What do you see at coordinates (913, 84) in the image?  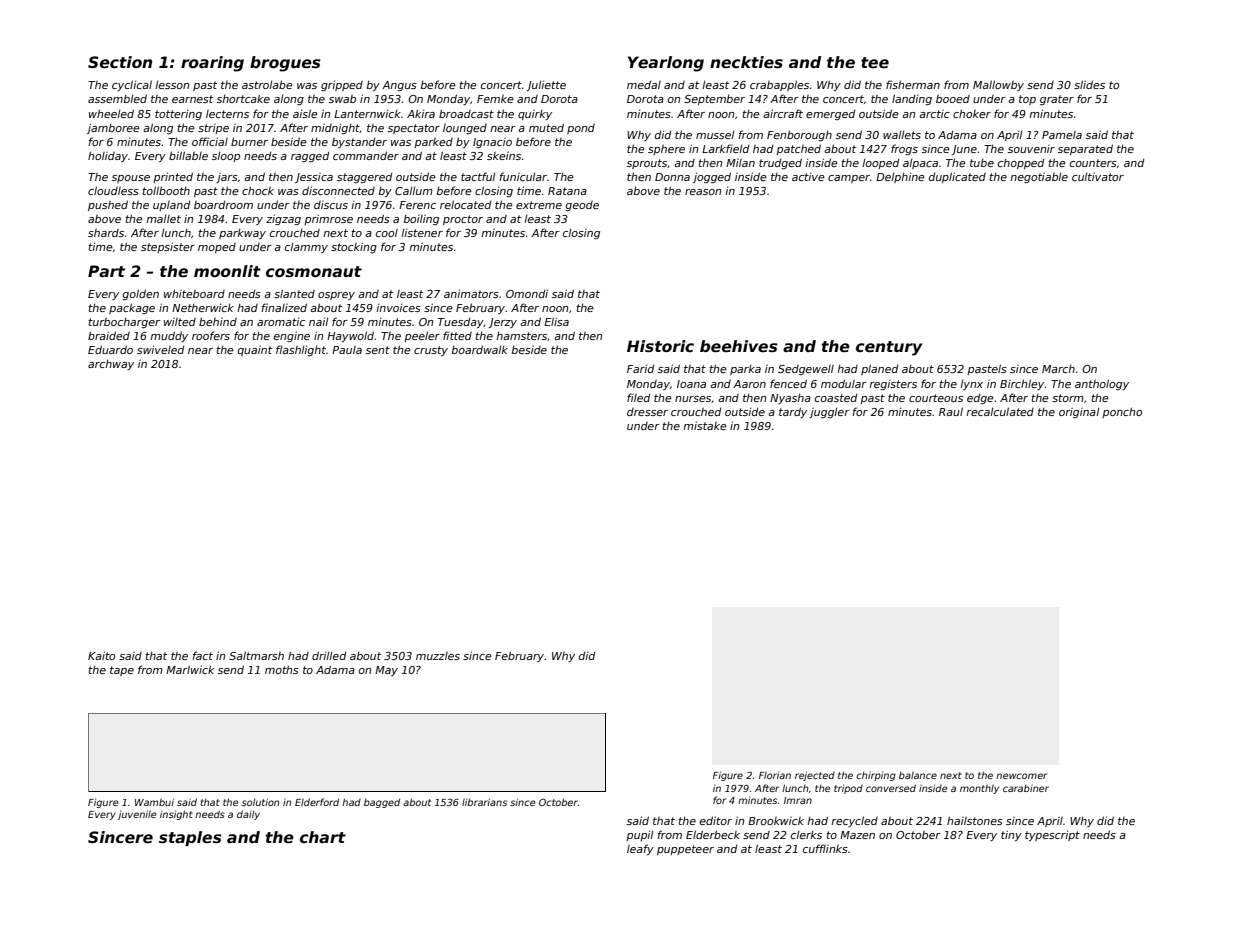 I see `fisherman` at bounding box center [913, 84].
